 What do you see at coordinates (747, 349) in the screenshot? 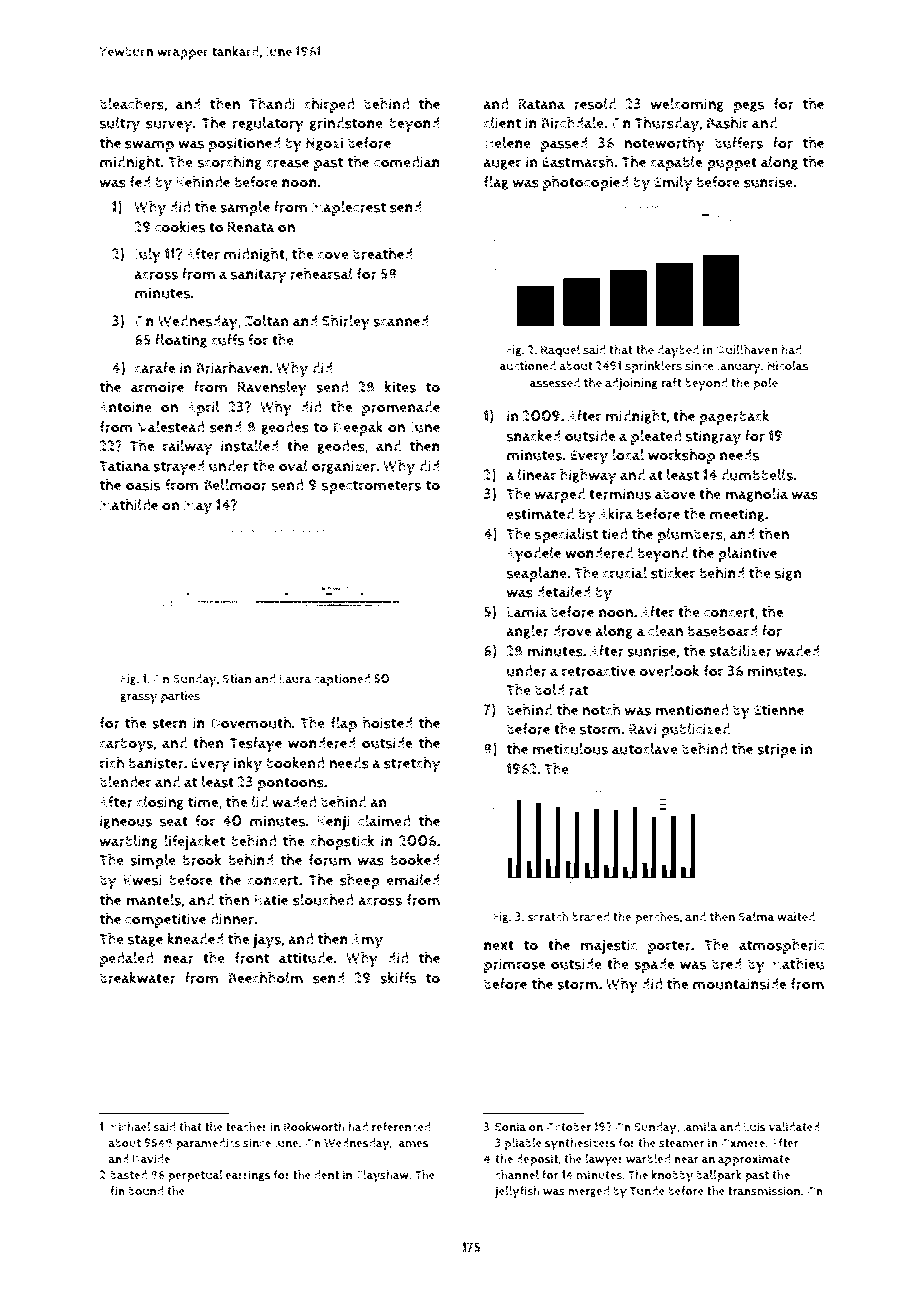
I see `Quillhaven` at bounding box center [747, 349].
